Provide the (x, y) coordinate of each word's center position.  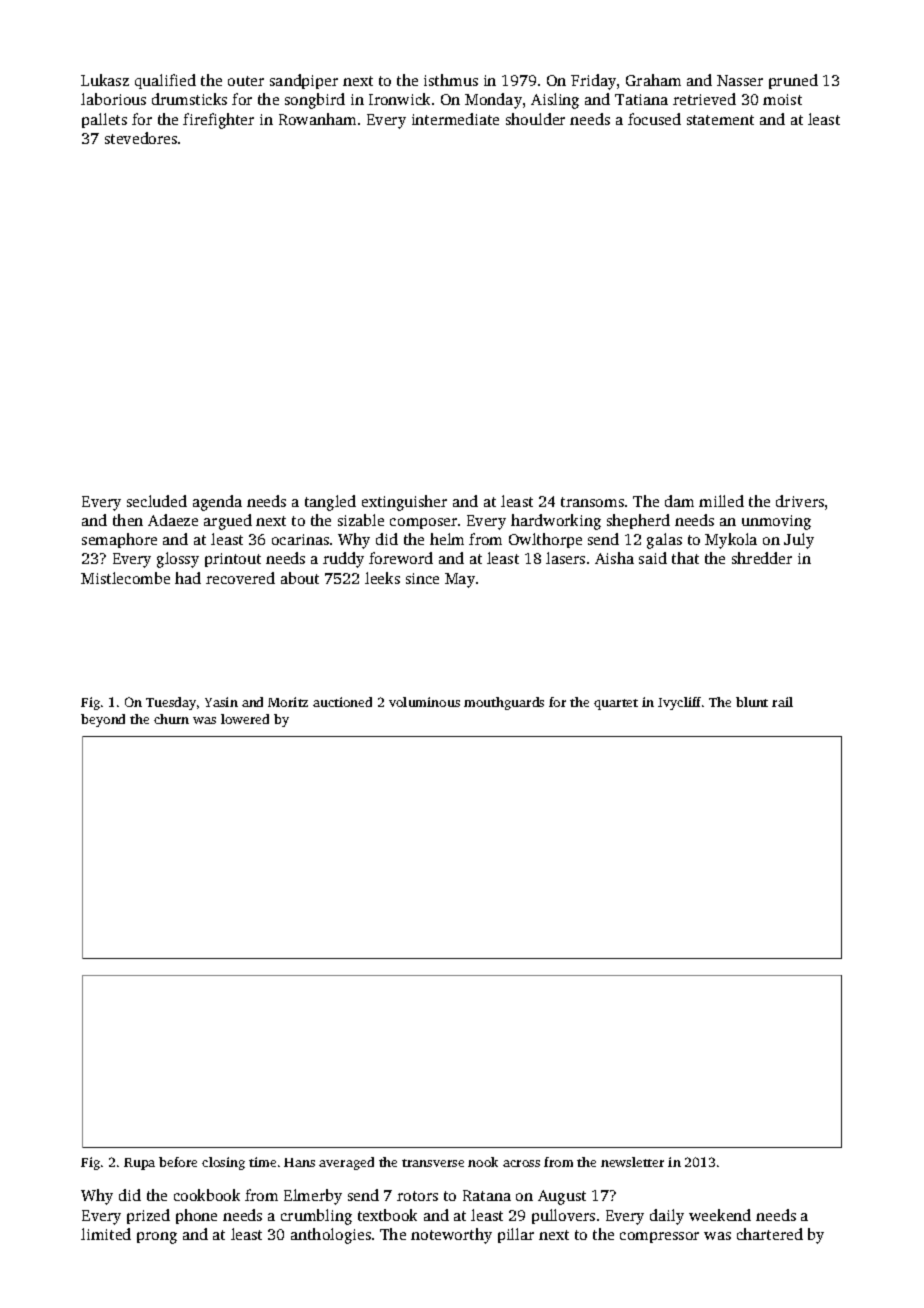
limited (106, 1234)
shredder (762, 558)
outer (246, 81)
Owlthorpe (545, 540)
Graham (653, 80)
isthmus (451, 80)
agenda (217, 503)
